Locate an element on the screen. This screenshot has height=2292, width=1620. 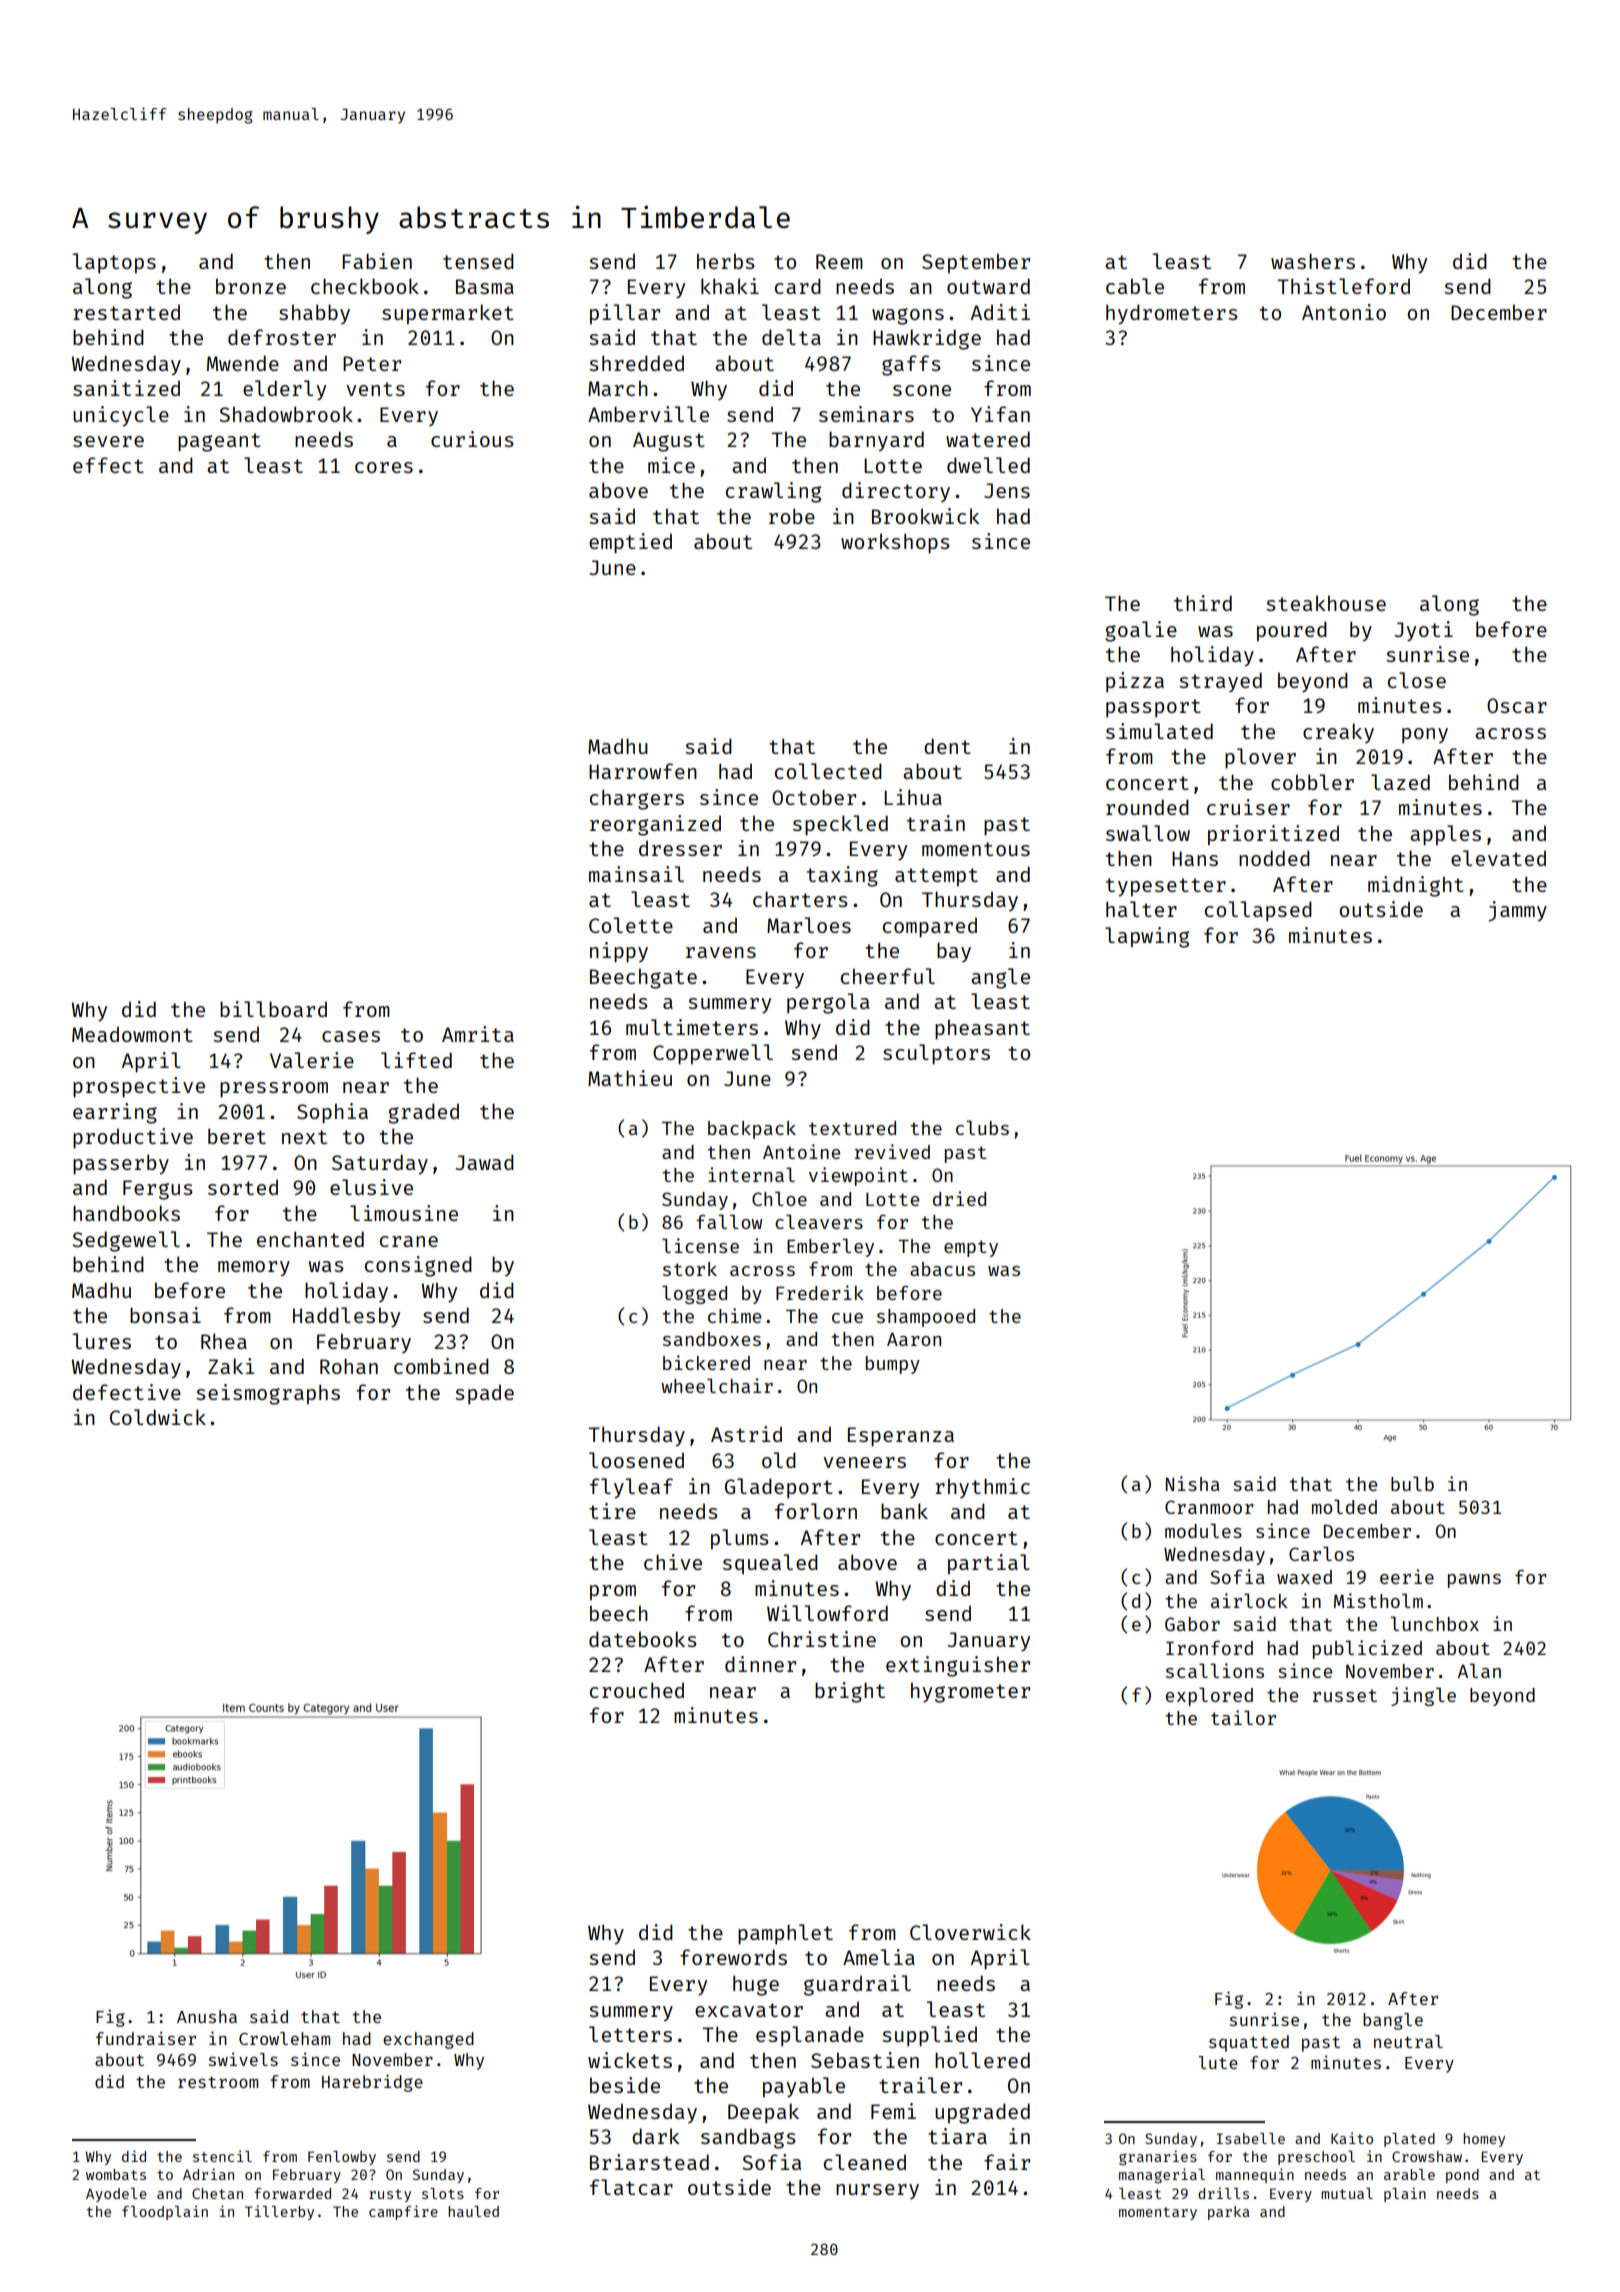
crouched is located at coordinates (637, 1690).
